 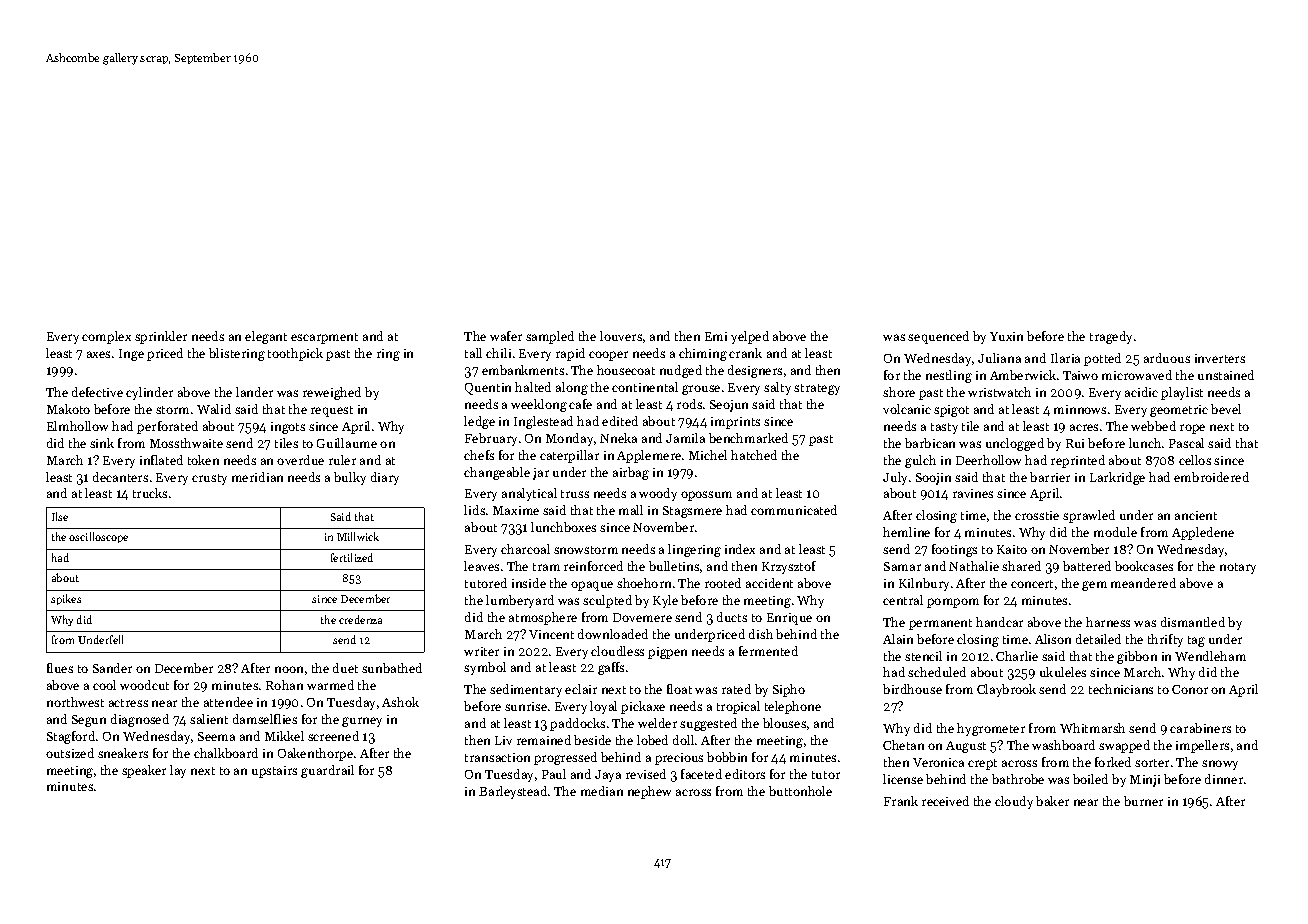 I want to click on speaker, so click(x=144, y=771).
